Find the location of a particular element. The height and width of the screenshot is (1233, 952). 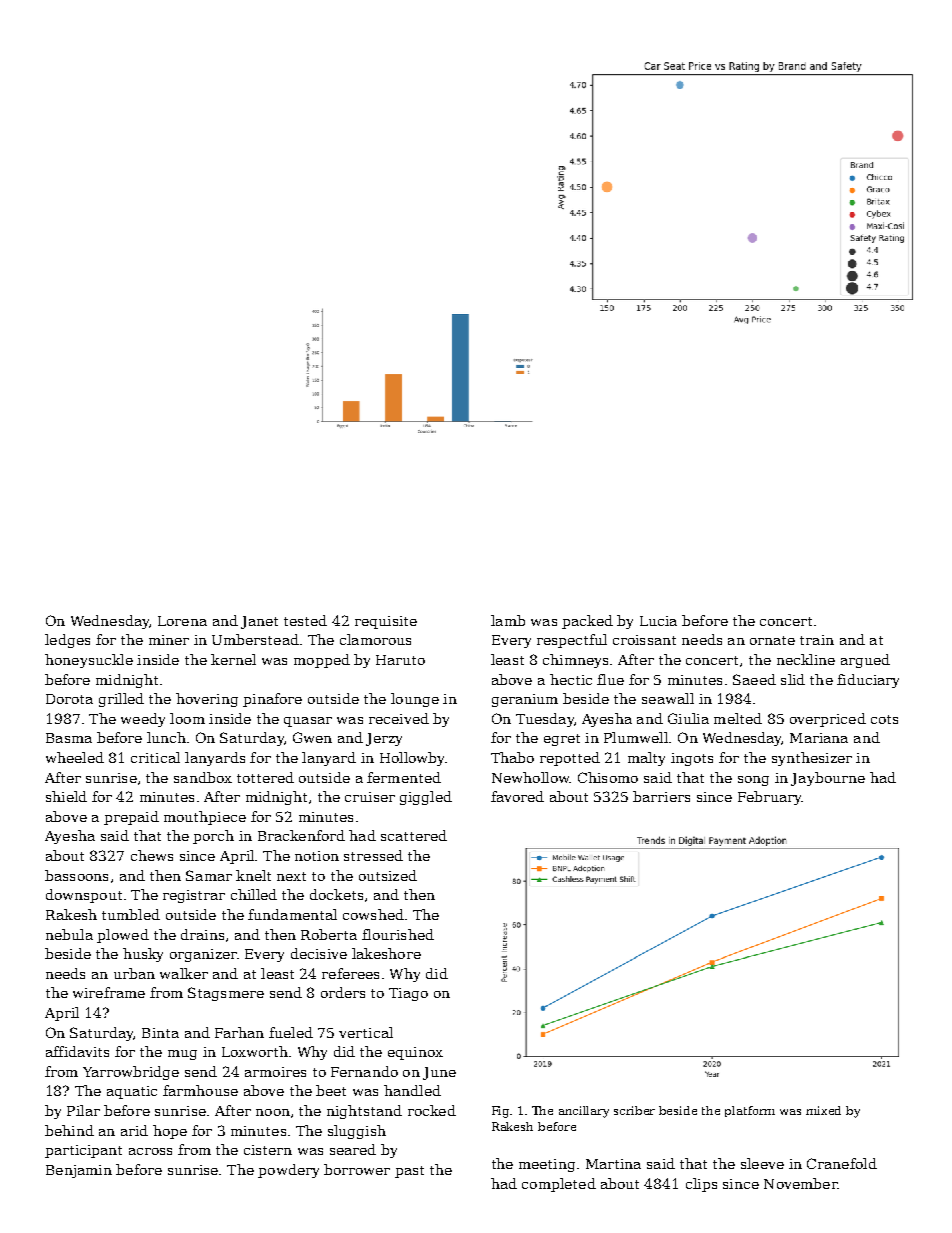

Benjamin is located at coordinates (79, 1171).
